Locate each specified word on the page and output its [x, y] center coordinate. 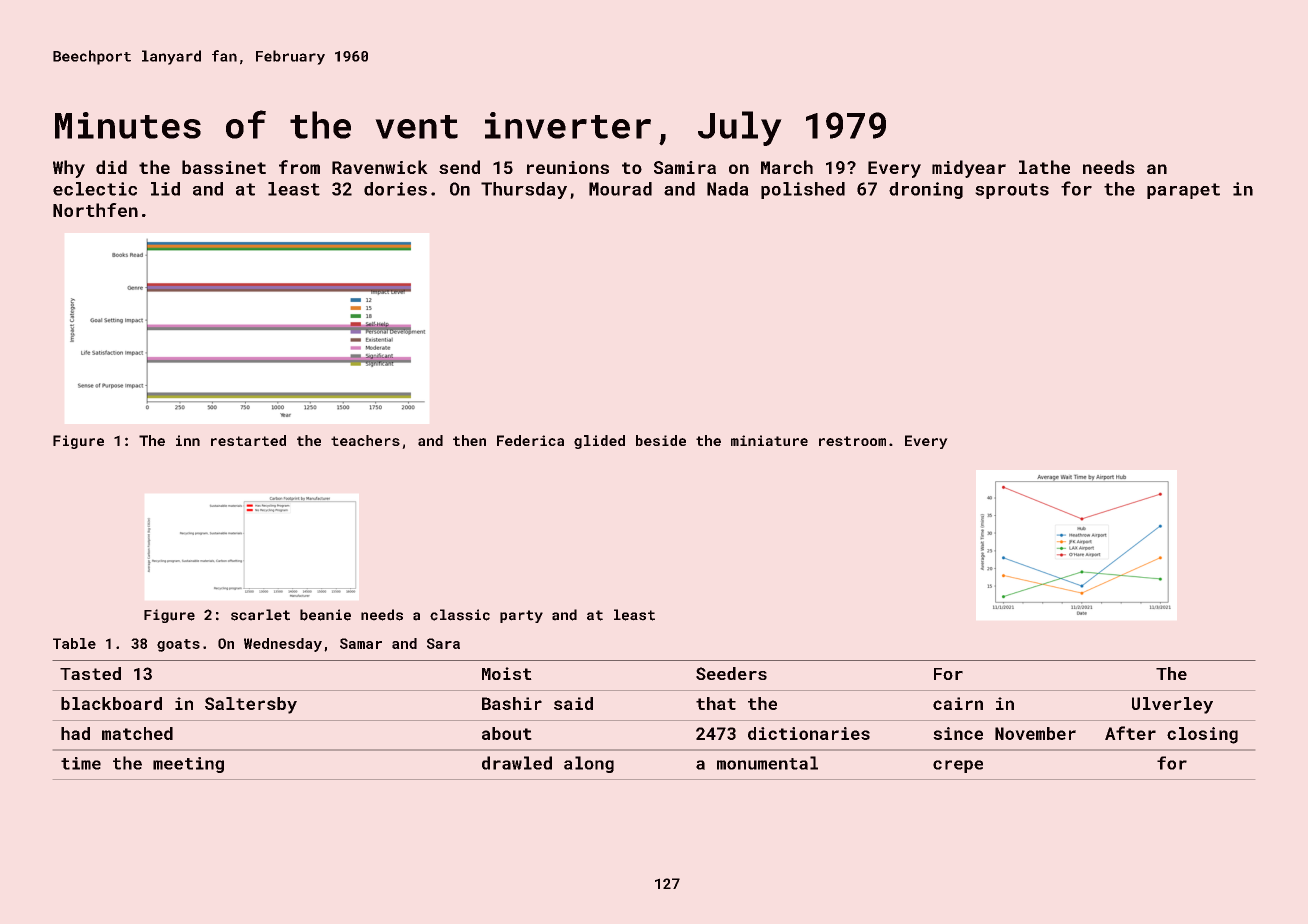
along [589, 764]
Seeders [731, 673]
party [521, 616]
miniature [769, 440]
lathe [1044, 167]
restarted [248, 440]
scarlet [260, 615]
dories [395, 189]
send [459, 167]
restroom [852, 441]
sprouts [1012, 191]
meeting [188, 765]
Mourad [620, 189]
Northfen [95, 210]
